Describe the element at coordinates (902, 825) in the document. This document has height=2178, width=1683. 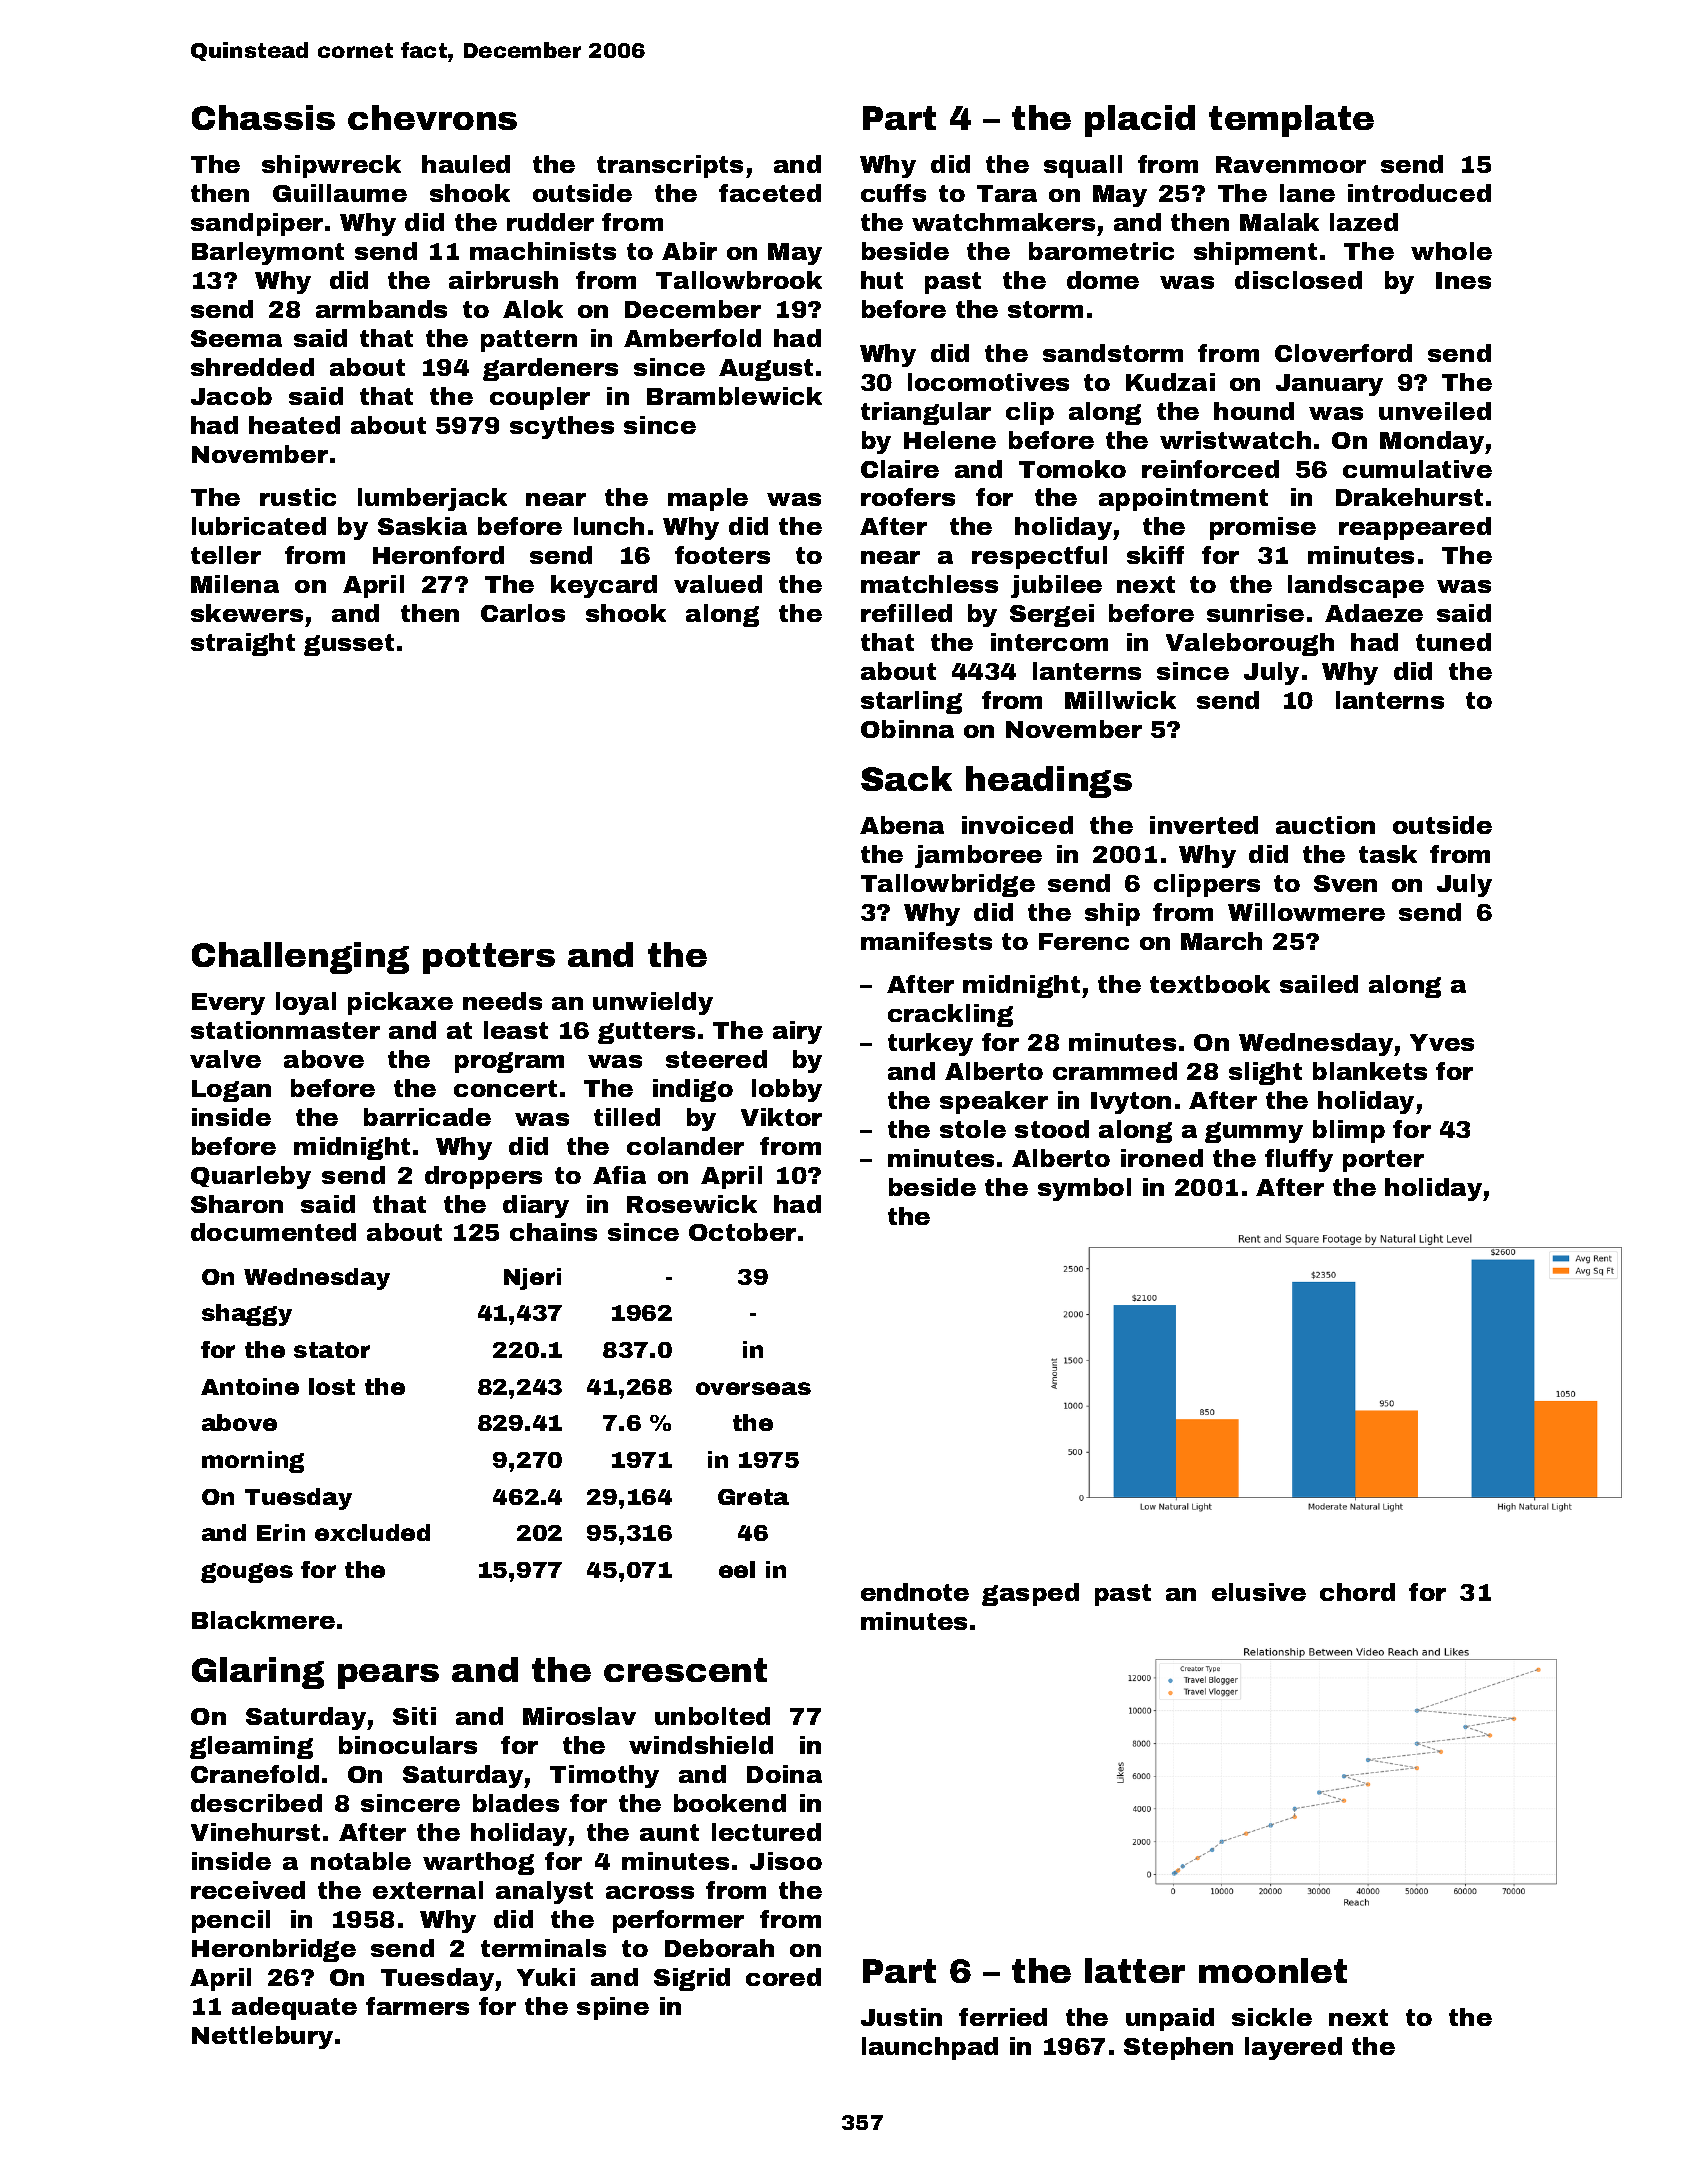
I see `Abena` at that location.
